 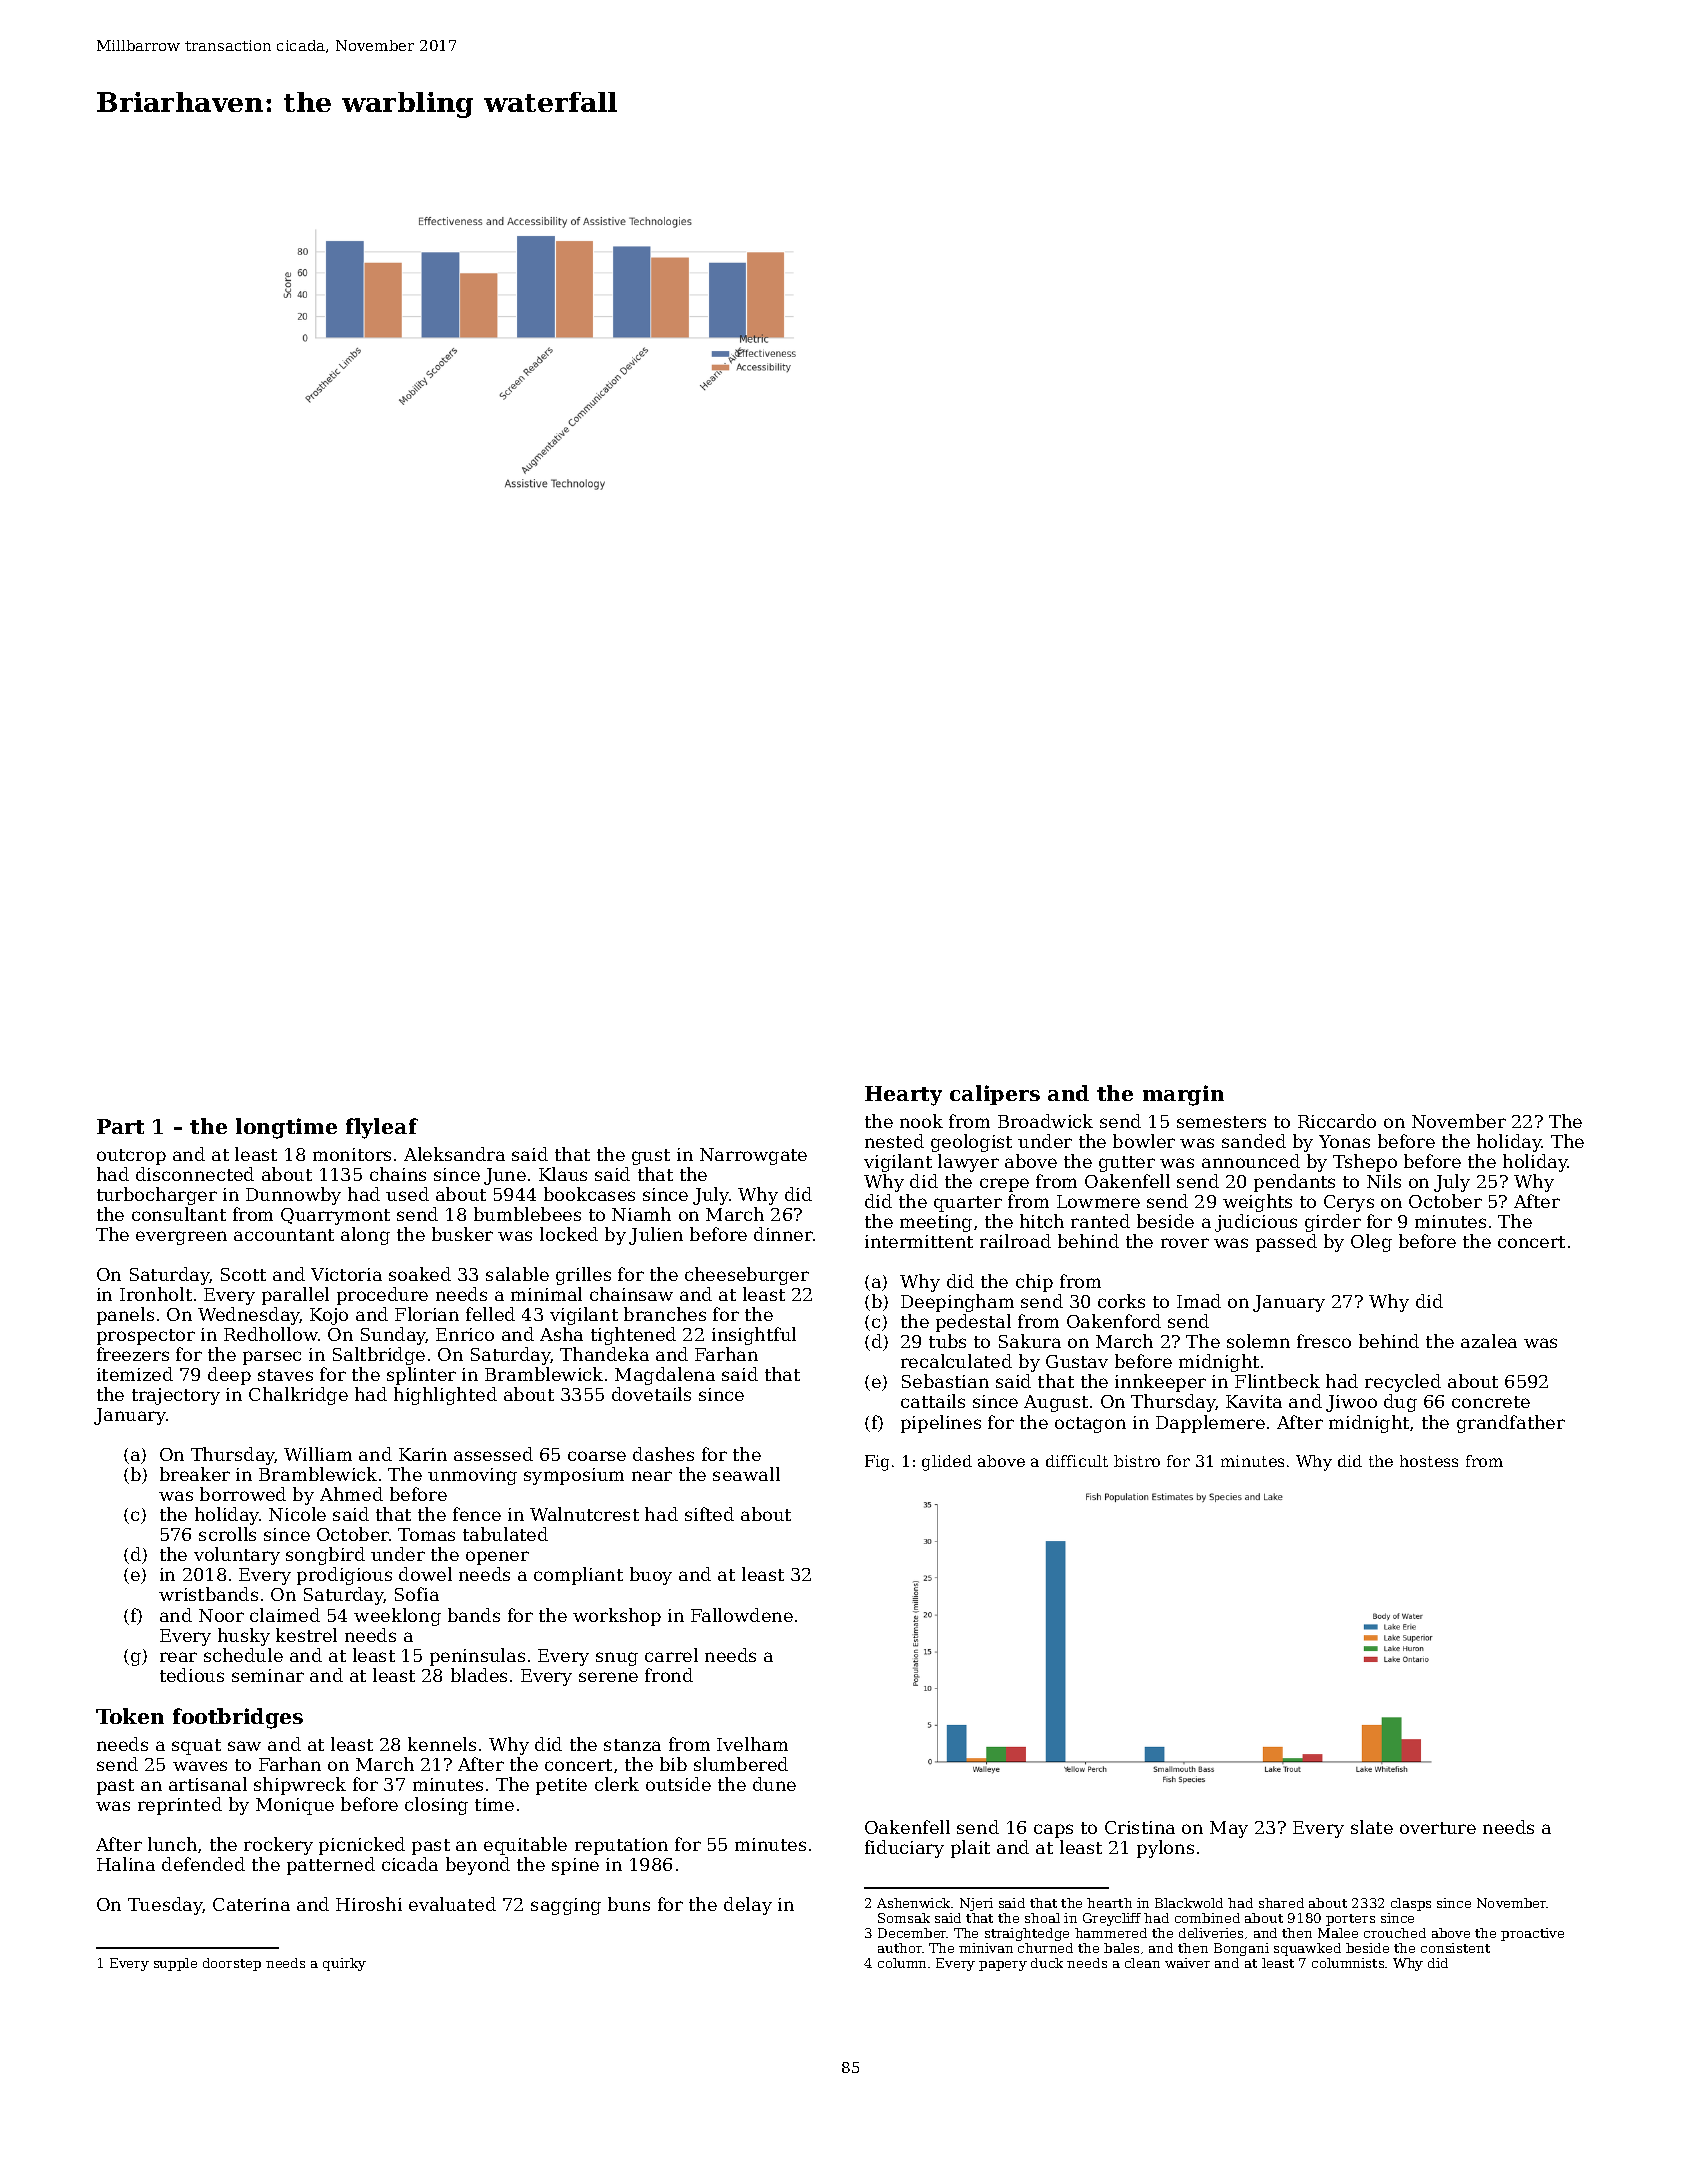 What do you see at coordinates (1337, 1121) in the screenshot?
I see `Riccardo` at bounding box center [1337, 1121].
